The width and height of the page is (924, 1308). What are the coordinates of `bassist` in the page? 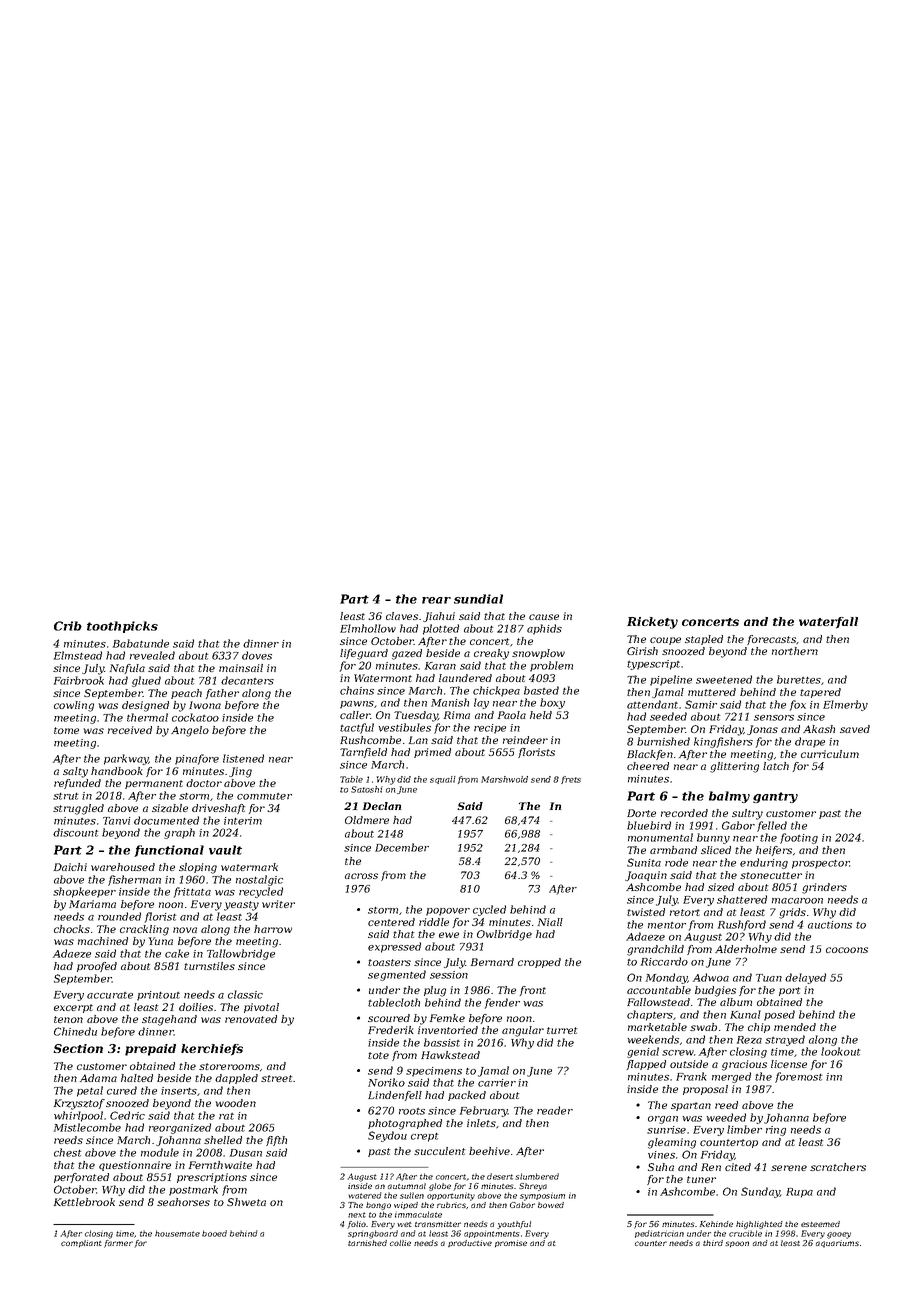 It's located at (442, 1042).
